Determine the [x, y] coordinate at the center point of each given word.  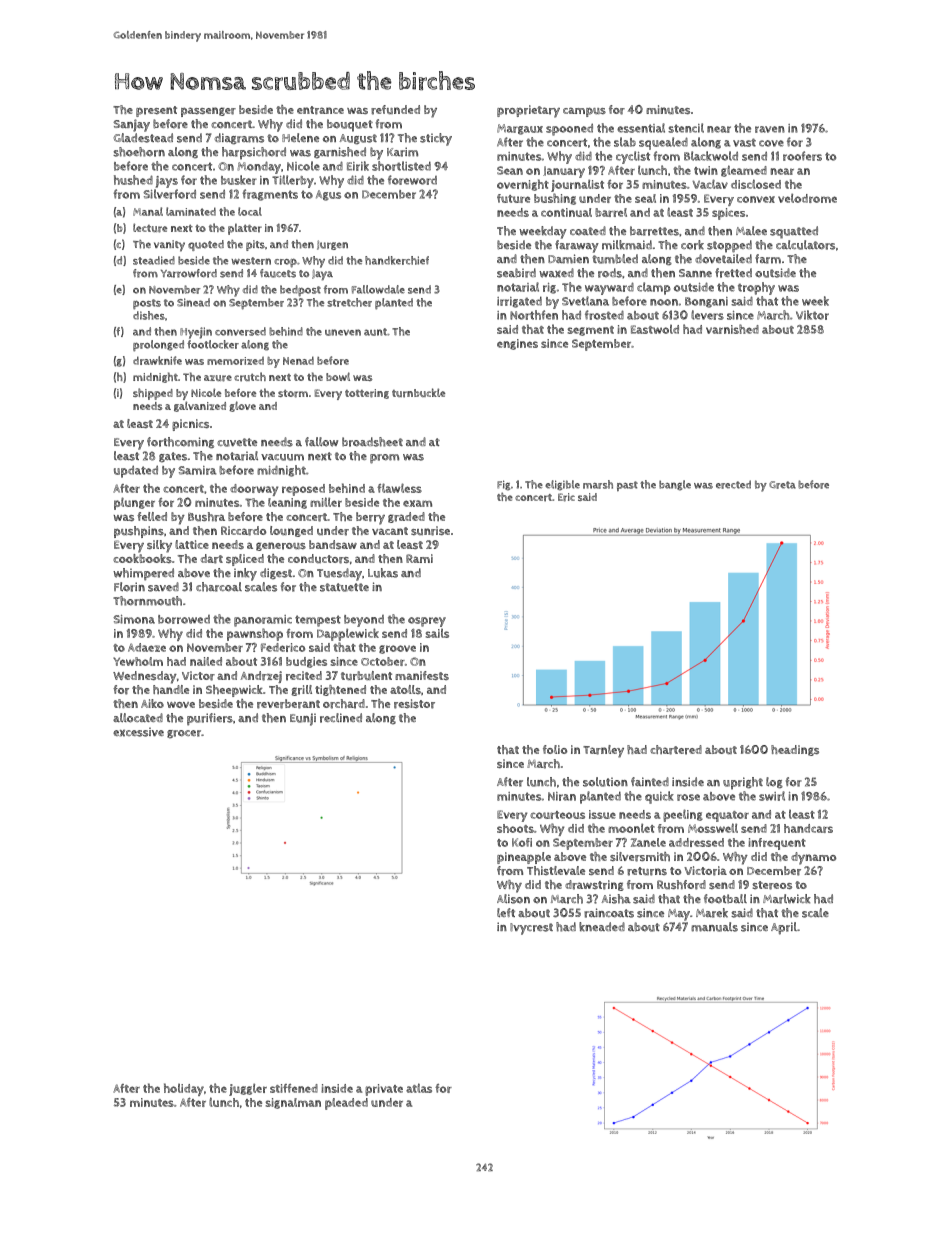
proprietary [528, 111]
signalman [293, 1103]
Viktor [812, 315]
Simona [134, 619]
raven [770, 129]
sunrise [430, 531]
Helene [300, 137]
